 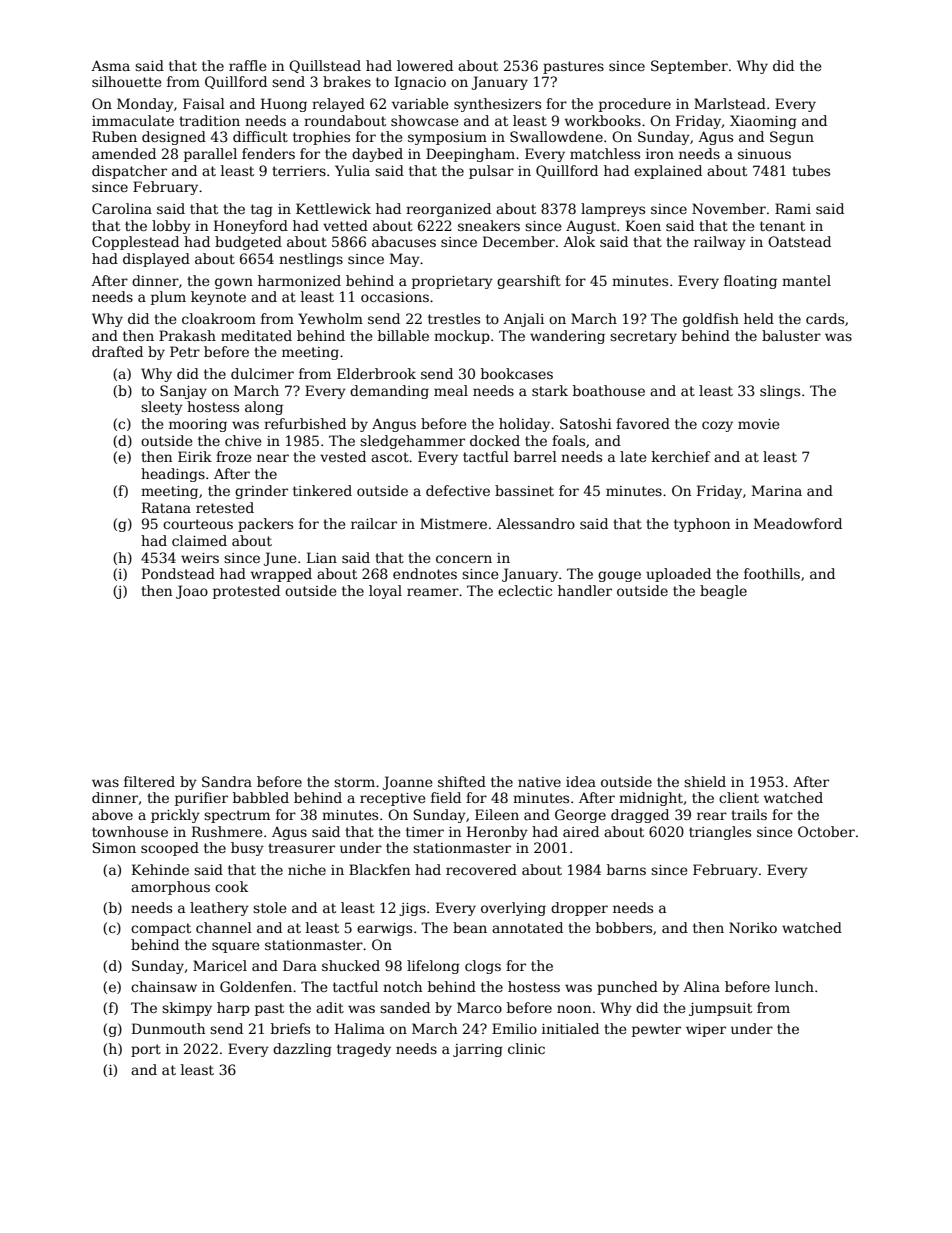 What do you see at coordinates (798, 523) in the screenshot?
I see `Meadowford` at bounding box center [798, 523].
